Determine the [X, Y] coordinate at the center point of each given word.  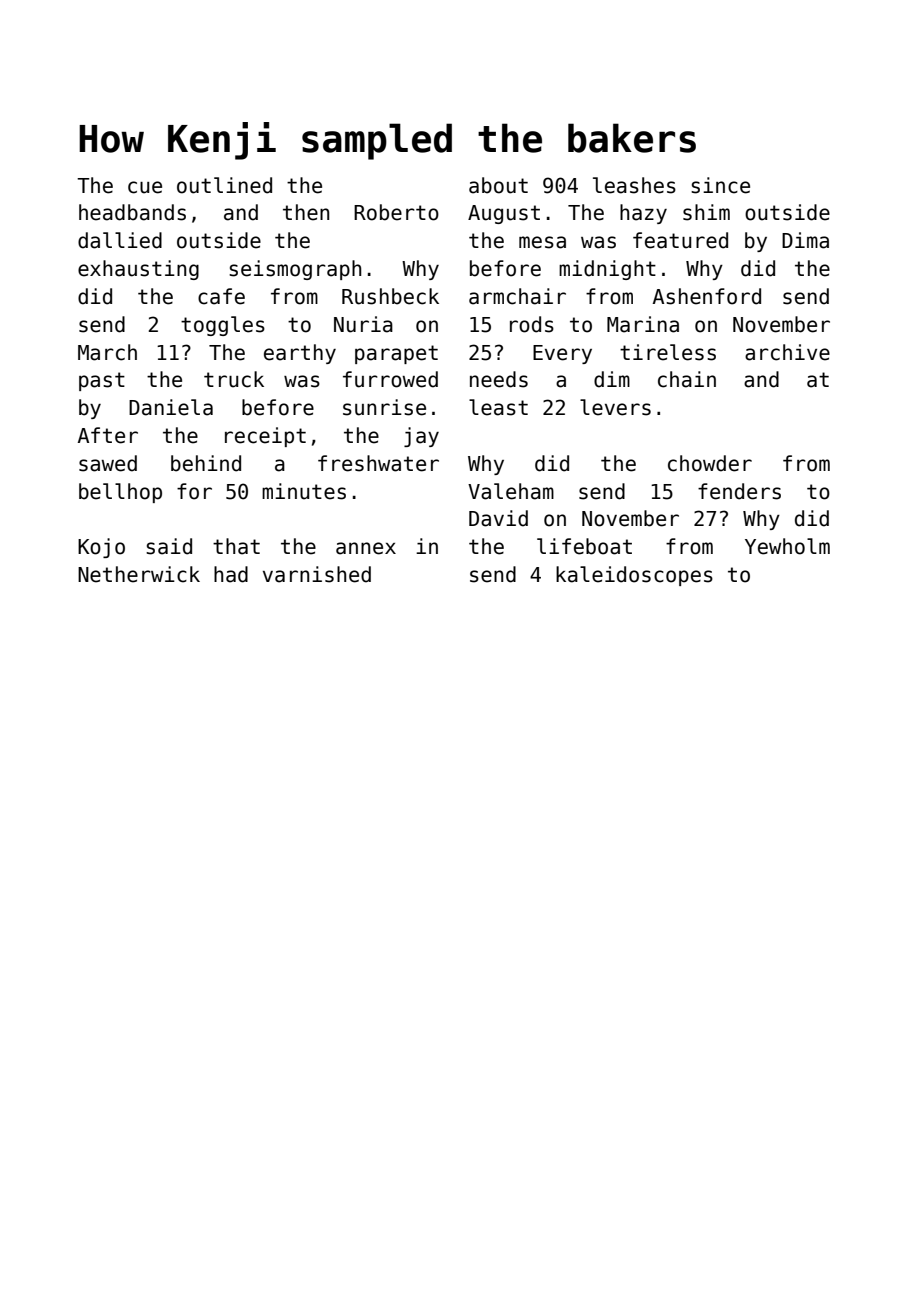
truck [234, 379]
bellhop [120, 493]
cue [145, 187]
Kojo [101, 548]
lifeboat [584, 546]
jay [421, 437]
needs [499, 379]
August [504, 214]
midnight [607, 270]
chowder [710, 463]
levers [615, 407]
